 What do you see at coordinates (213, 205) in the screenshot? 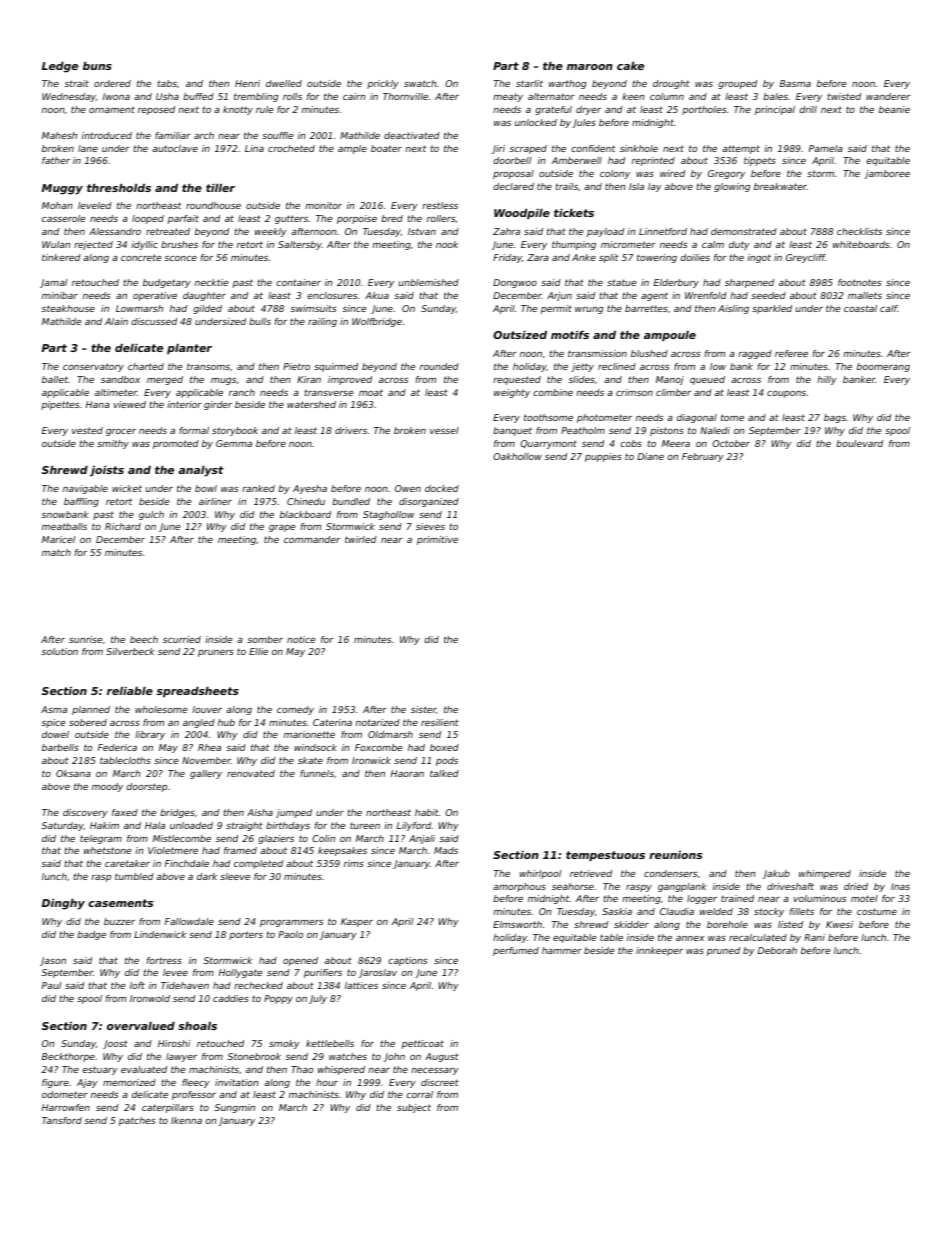
I see `roundhouse` at bounding box center [213, 205].
